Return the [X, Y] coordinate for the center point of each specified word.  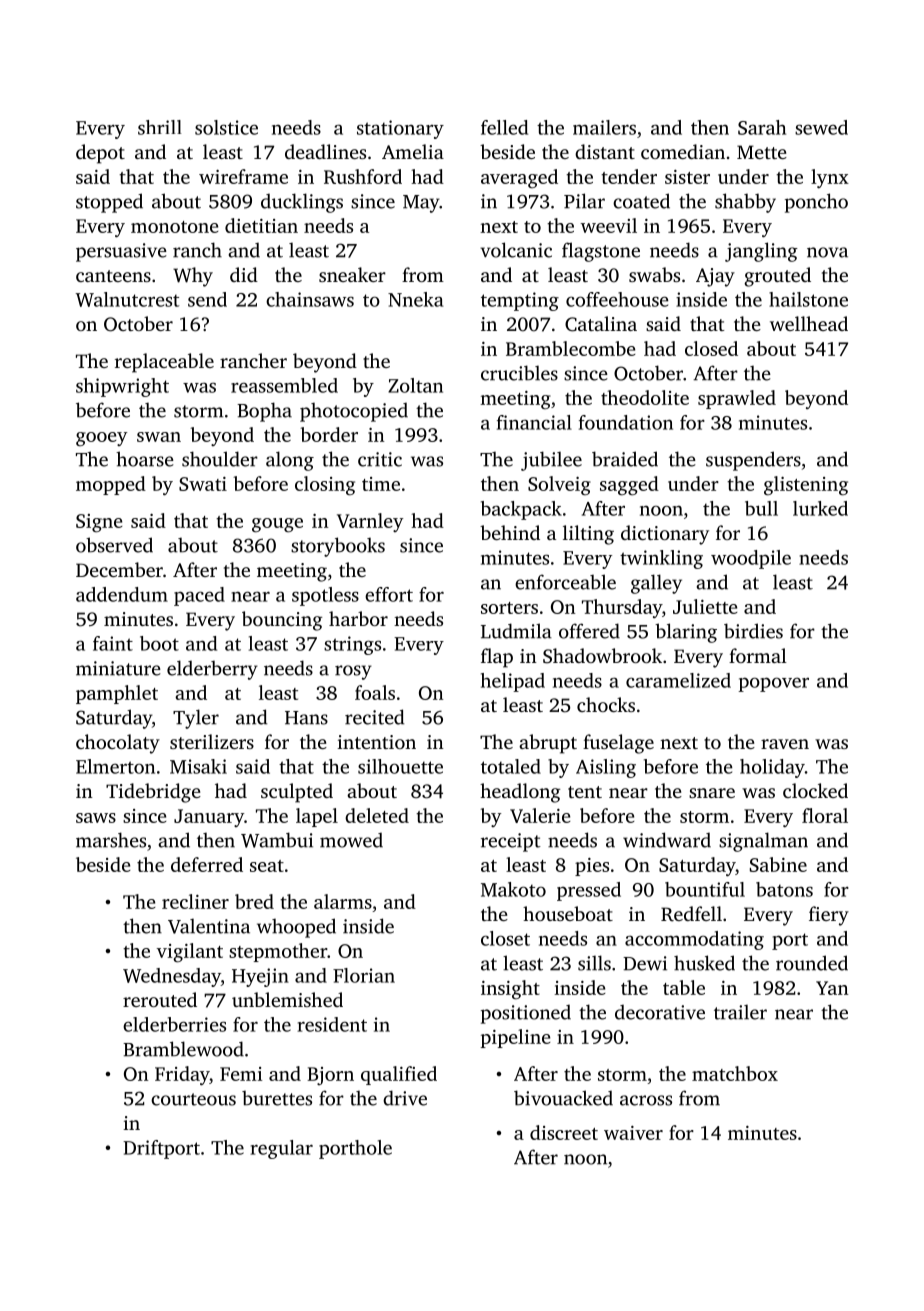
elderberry [212, 670]
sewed [821, 127]
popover [773, 684]
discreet [564, 1132]
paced [199, 596]
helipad [513, 682]
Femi [241, 1074]
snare [712, 793]
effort [389, 594]
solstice [226, 127]
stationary [400, 129]
